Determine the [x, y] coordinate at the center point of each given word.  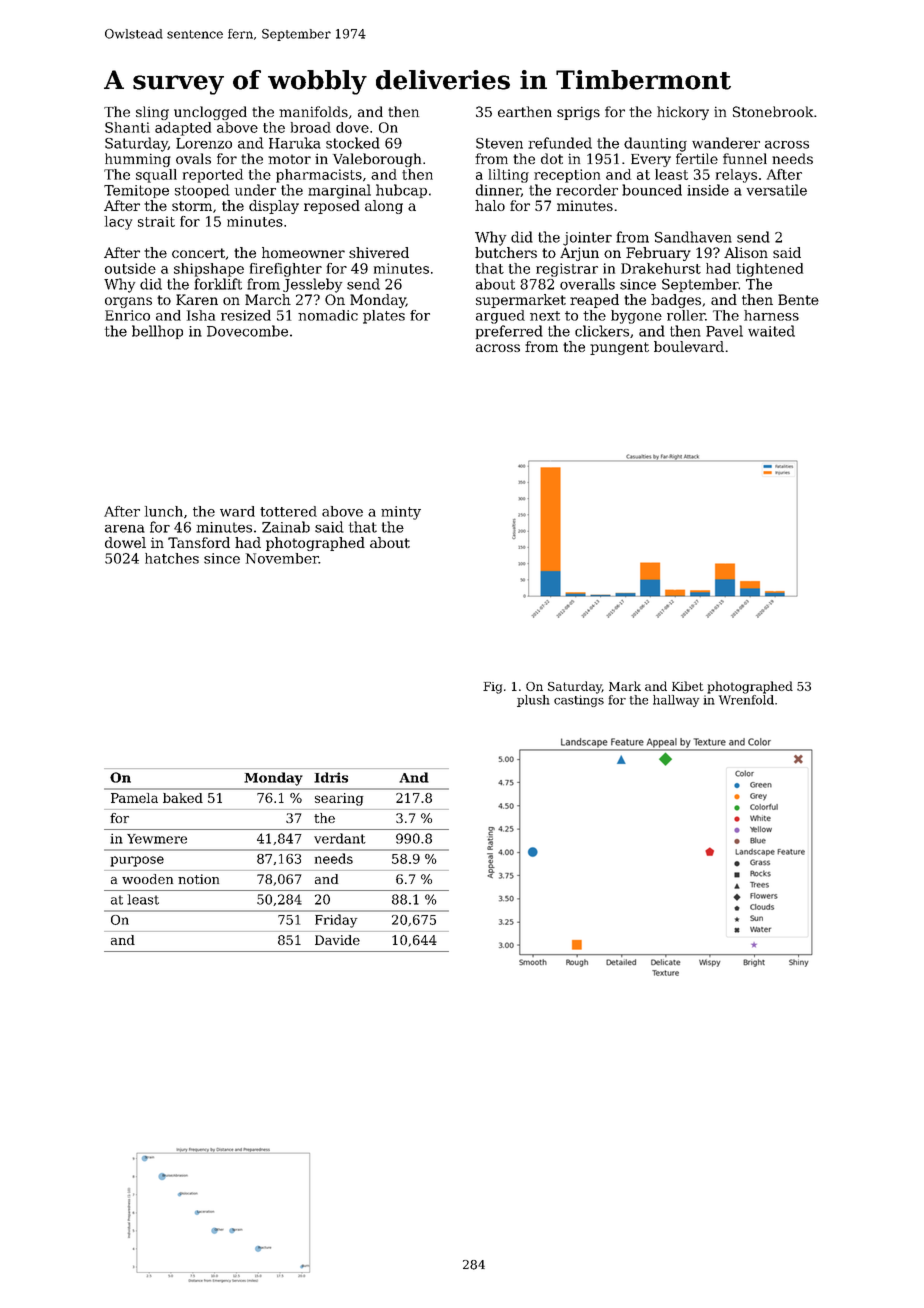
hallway [676, 701]
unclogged [210, 113]
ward [237, 511]
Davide [337, 940]
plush [533, 701]
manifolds [313, 111]
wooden [147, 879]
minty [401, 513]
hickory [683, 113]
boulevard [689, 346]
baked [183, 798]
